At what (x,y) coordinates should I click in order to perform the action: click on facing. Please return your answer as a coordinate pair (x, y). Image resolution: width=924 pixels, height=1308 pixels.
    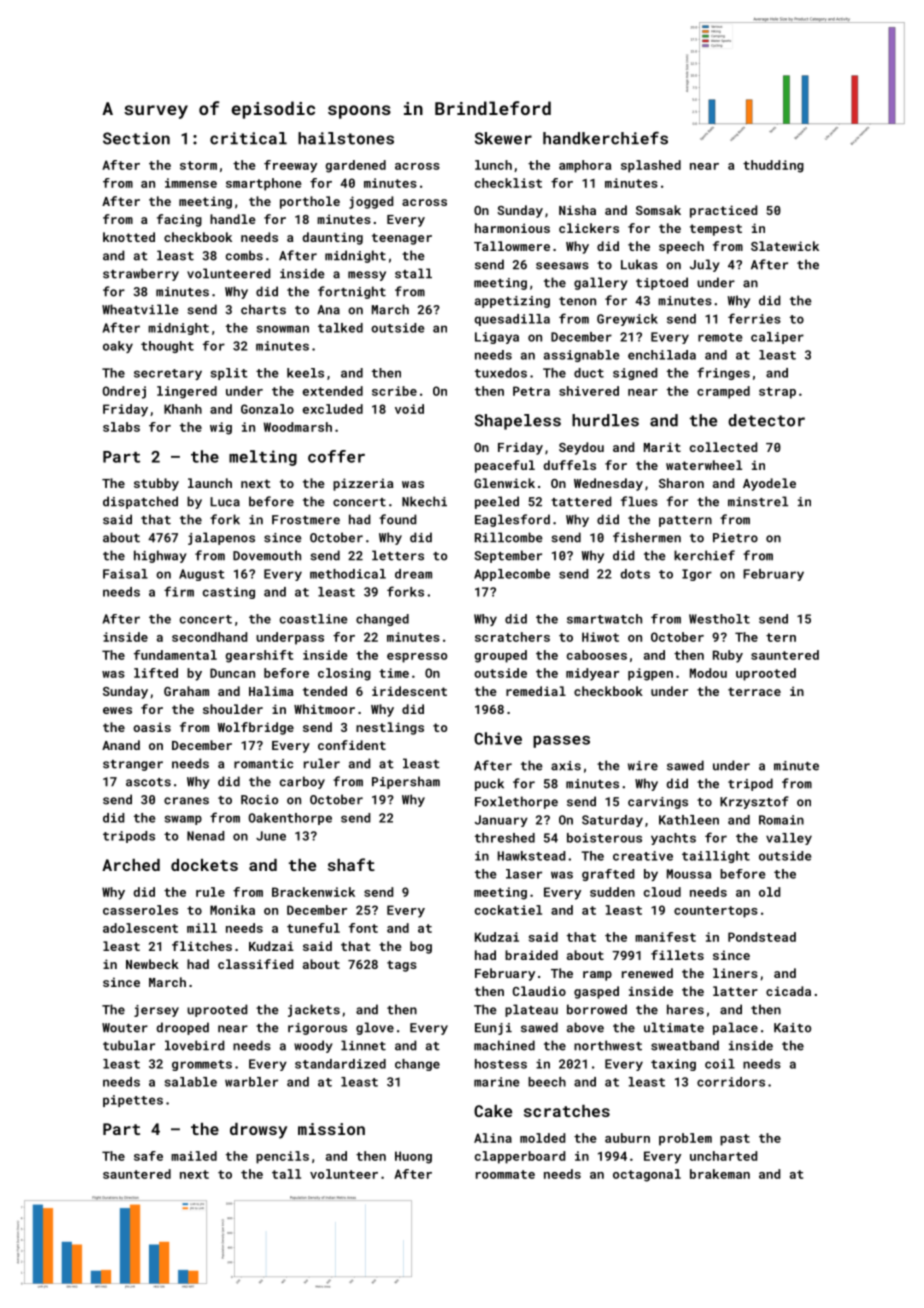
    Looking at the image, I should click on (179, 220).
